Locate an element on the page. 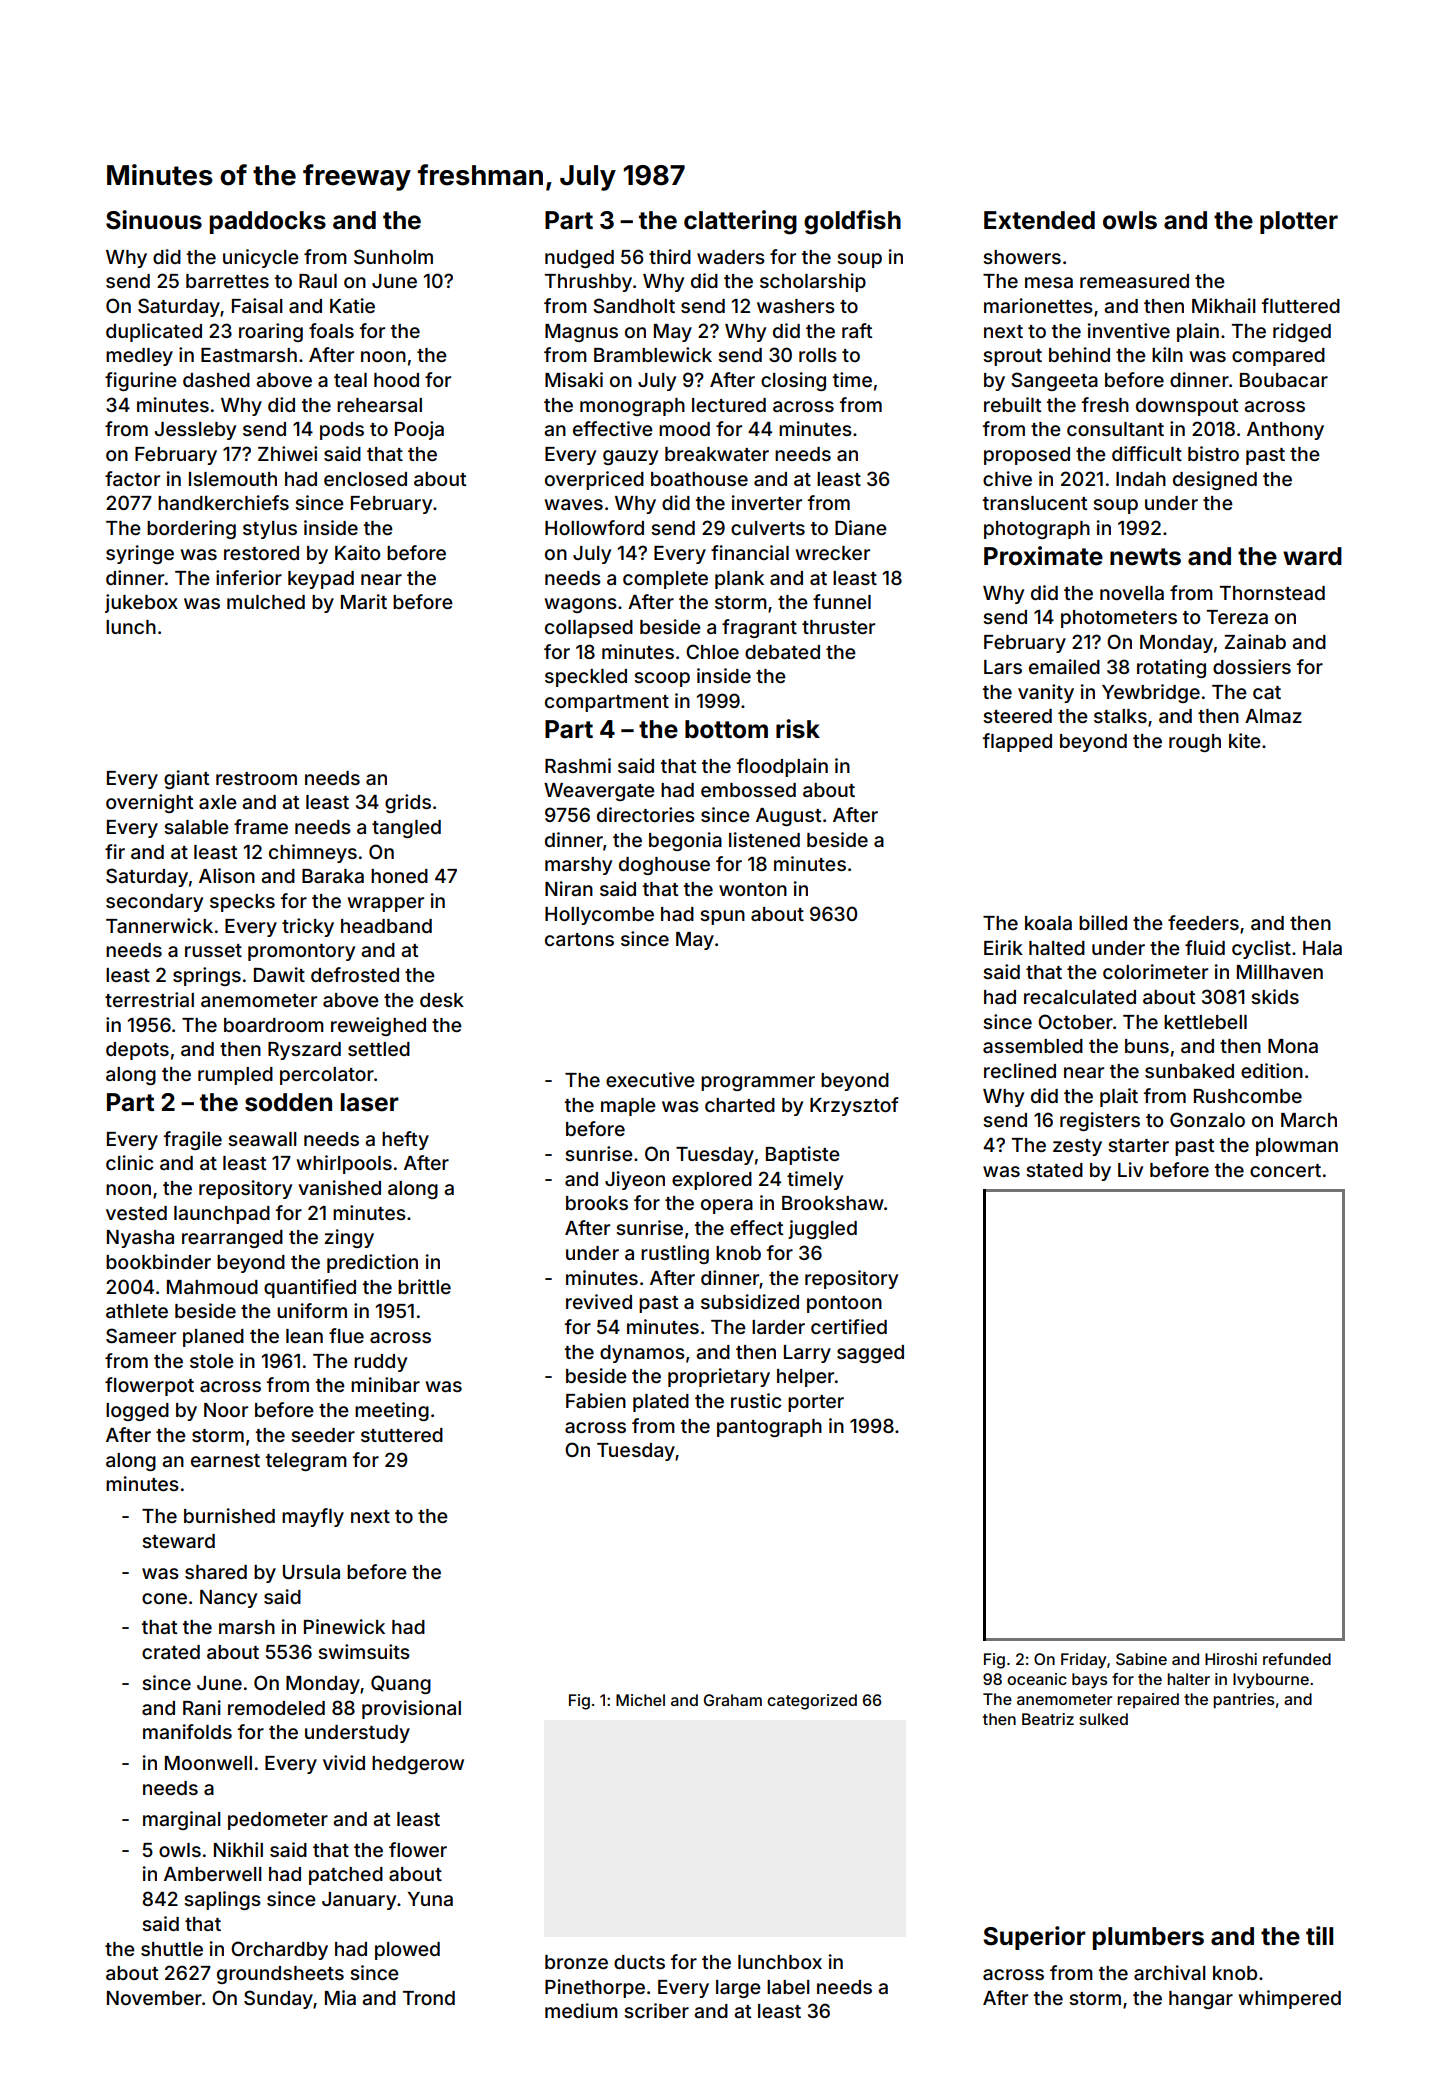 This image has height=2100, width=1450. telegram is located at coordinates (306, 1462).
